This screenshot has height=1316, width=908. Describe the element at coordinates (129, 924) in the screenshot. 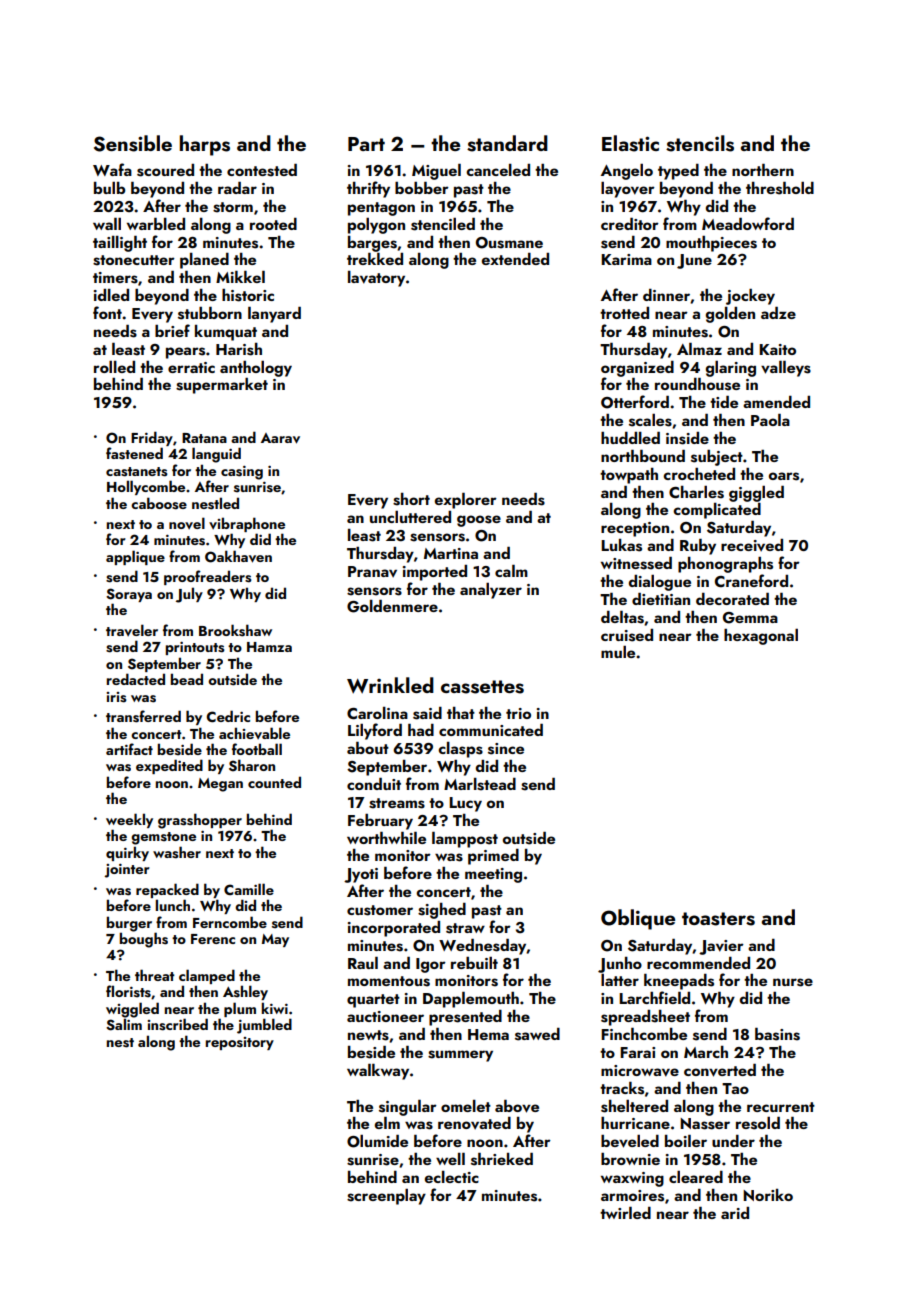

I see `burger` at that location.
